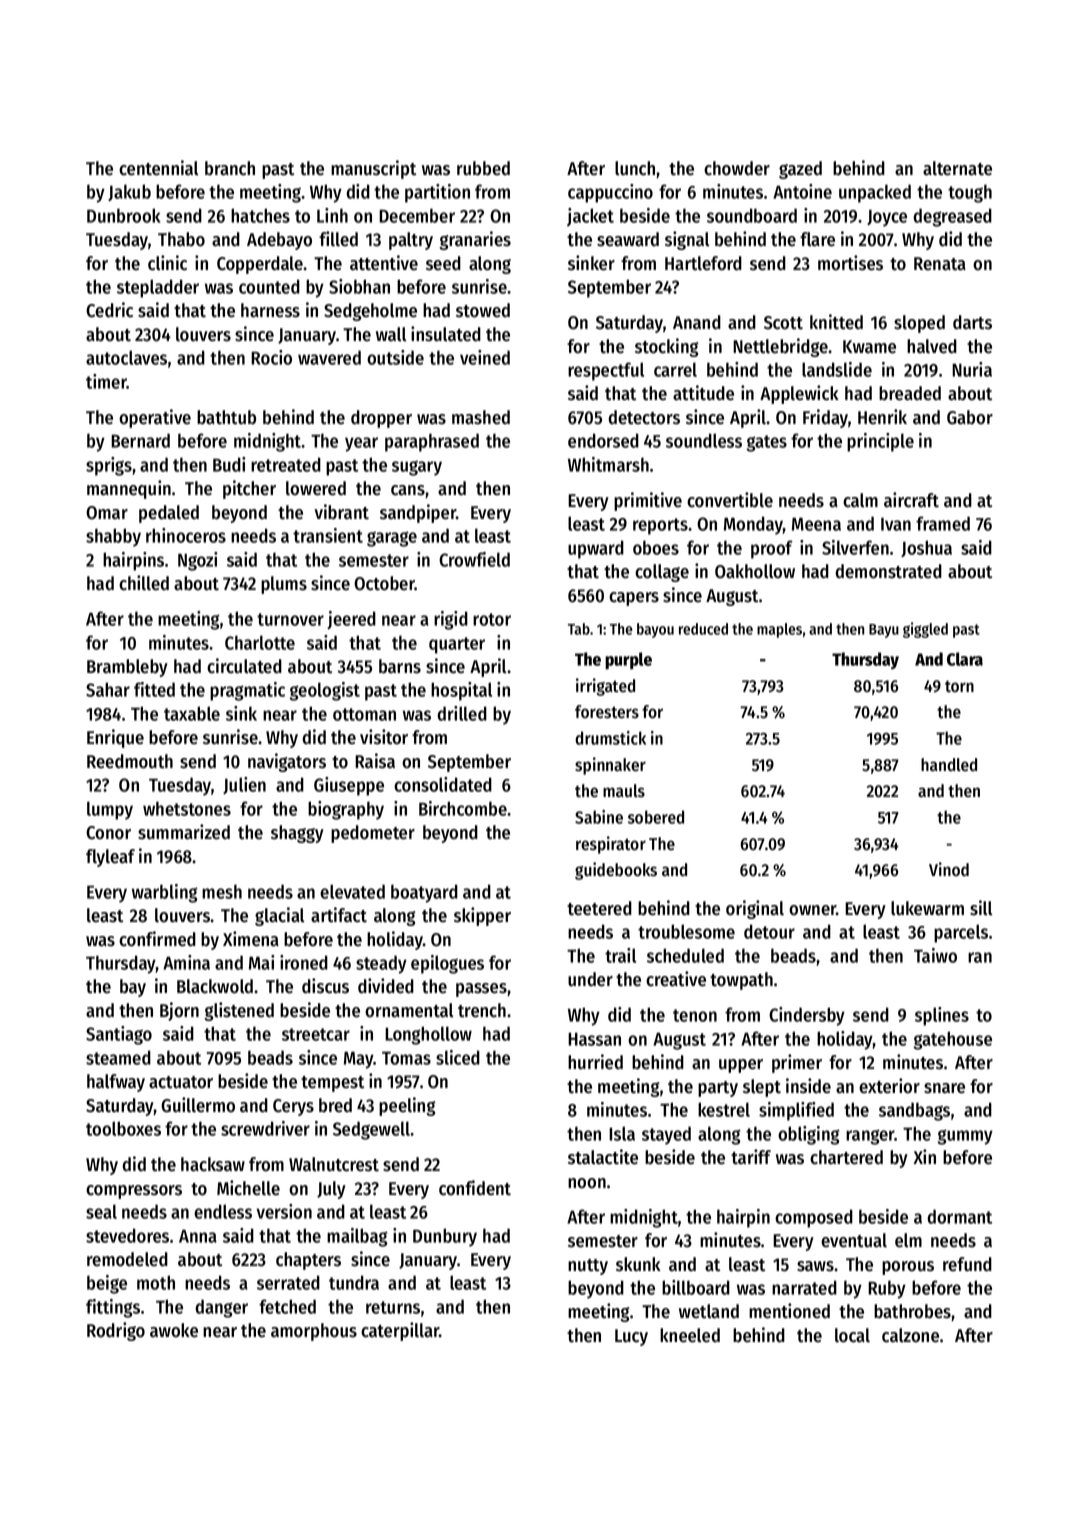 The height and width of the document is (1533, 1079). Describe the element at coordinates (260, 642) in the document. I see `Charlotte` at that location.
